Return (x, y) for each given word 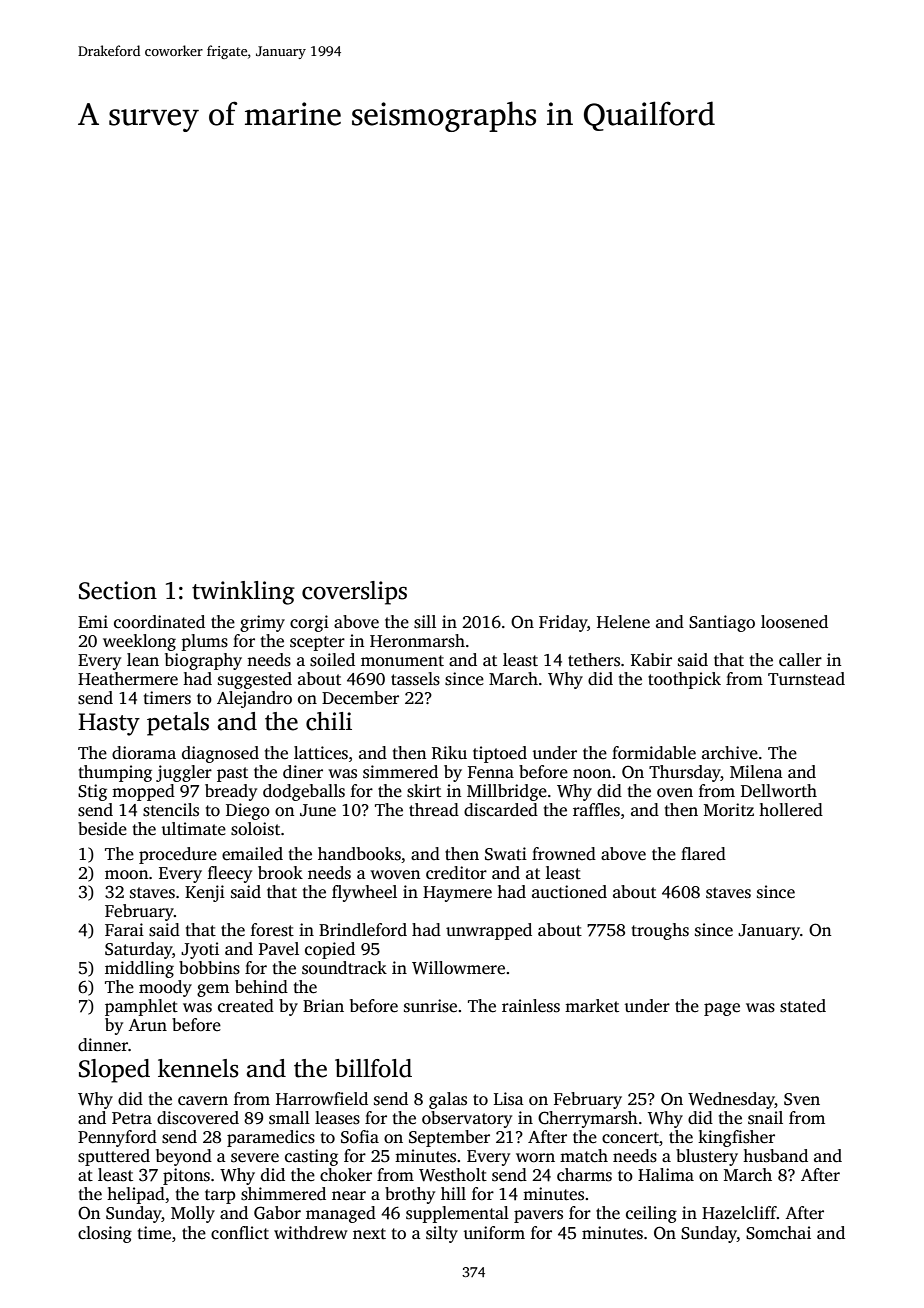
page (722, 1009)
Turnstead (806, 679)
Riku (449, 753)
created (246, 1006)
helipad (136, 1195)
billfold (373, 1068)
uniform (494, 1233)
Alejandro (254, 699)
